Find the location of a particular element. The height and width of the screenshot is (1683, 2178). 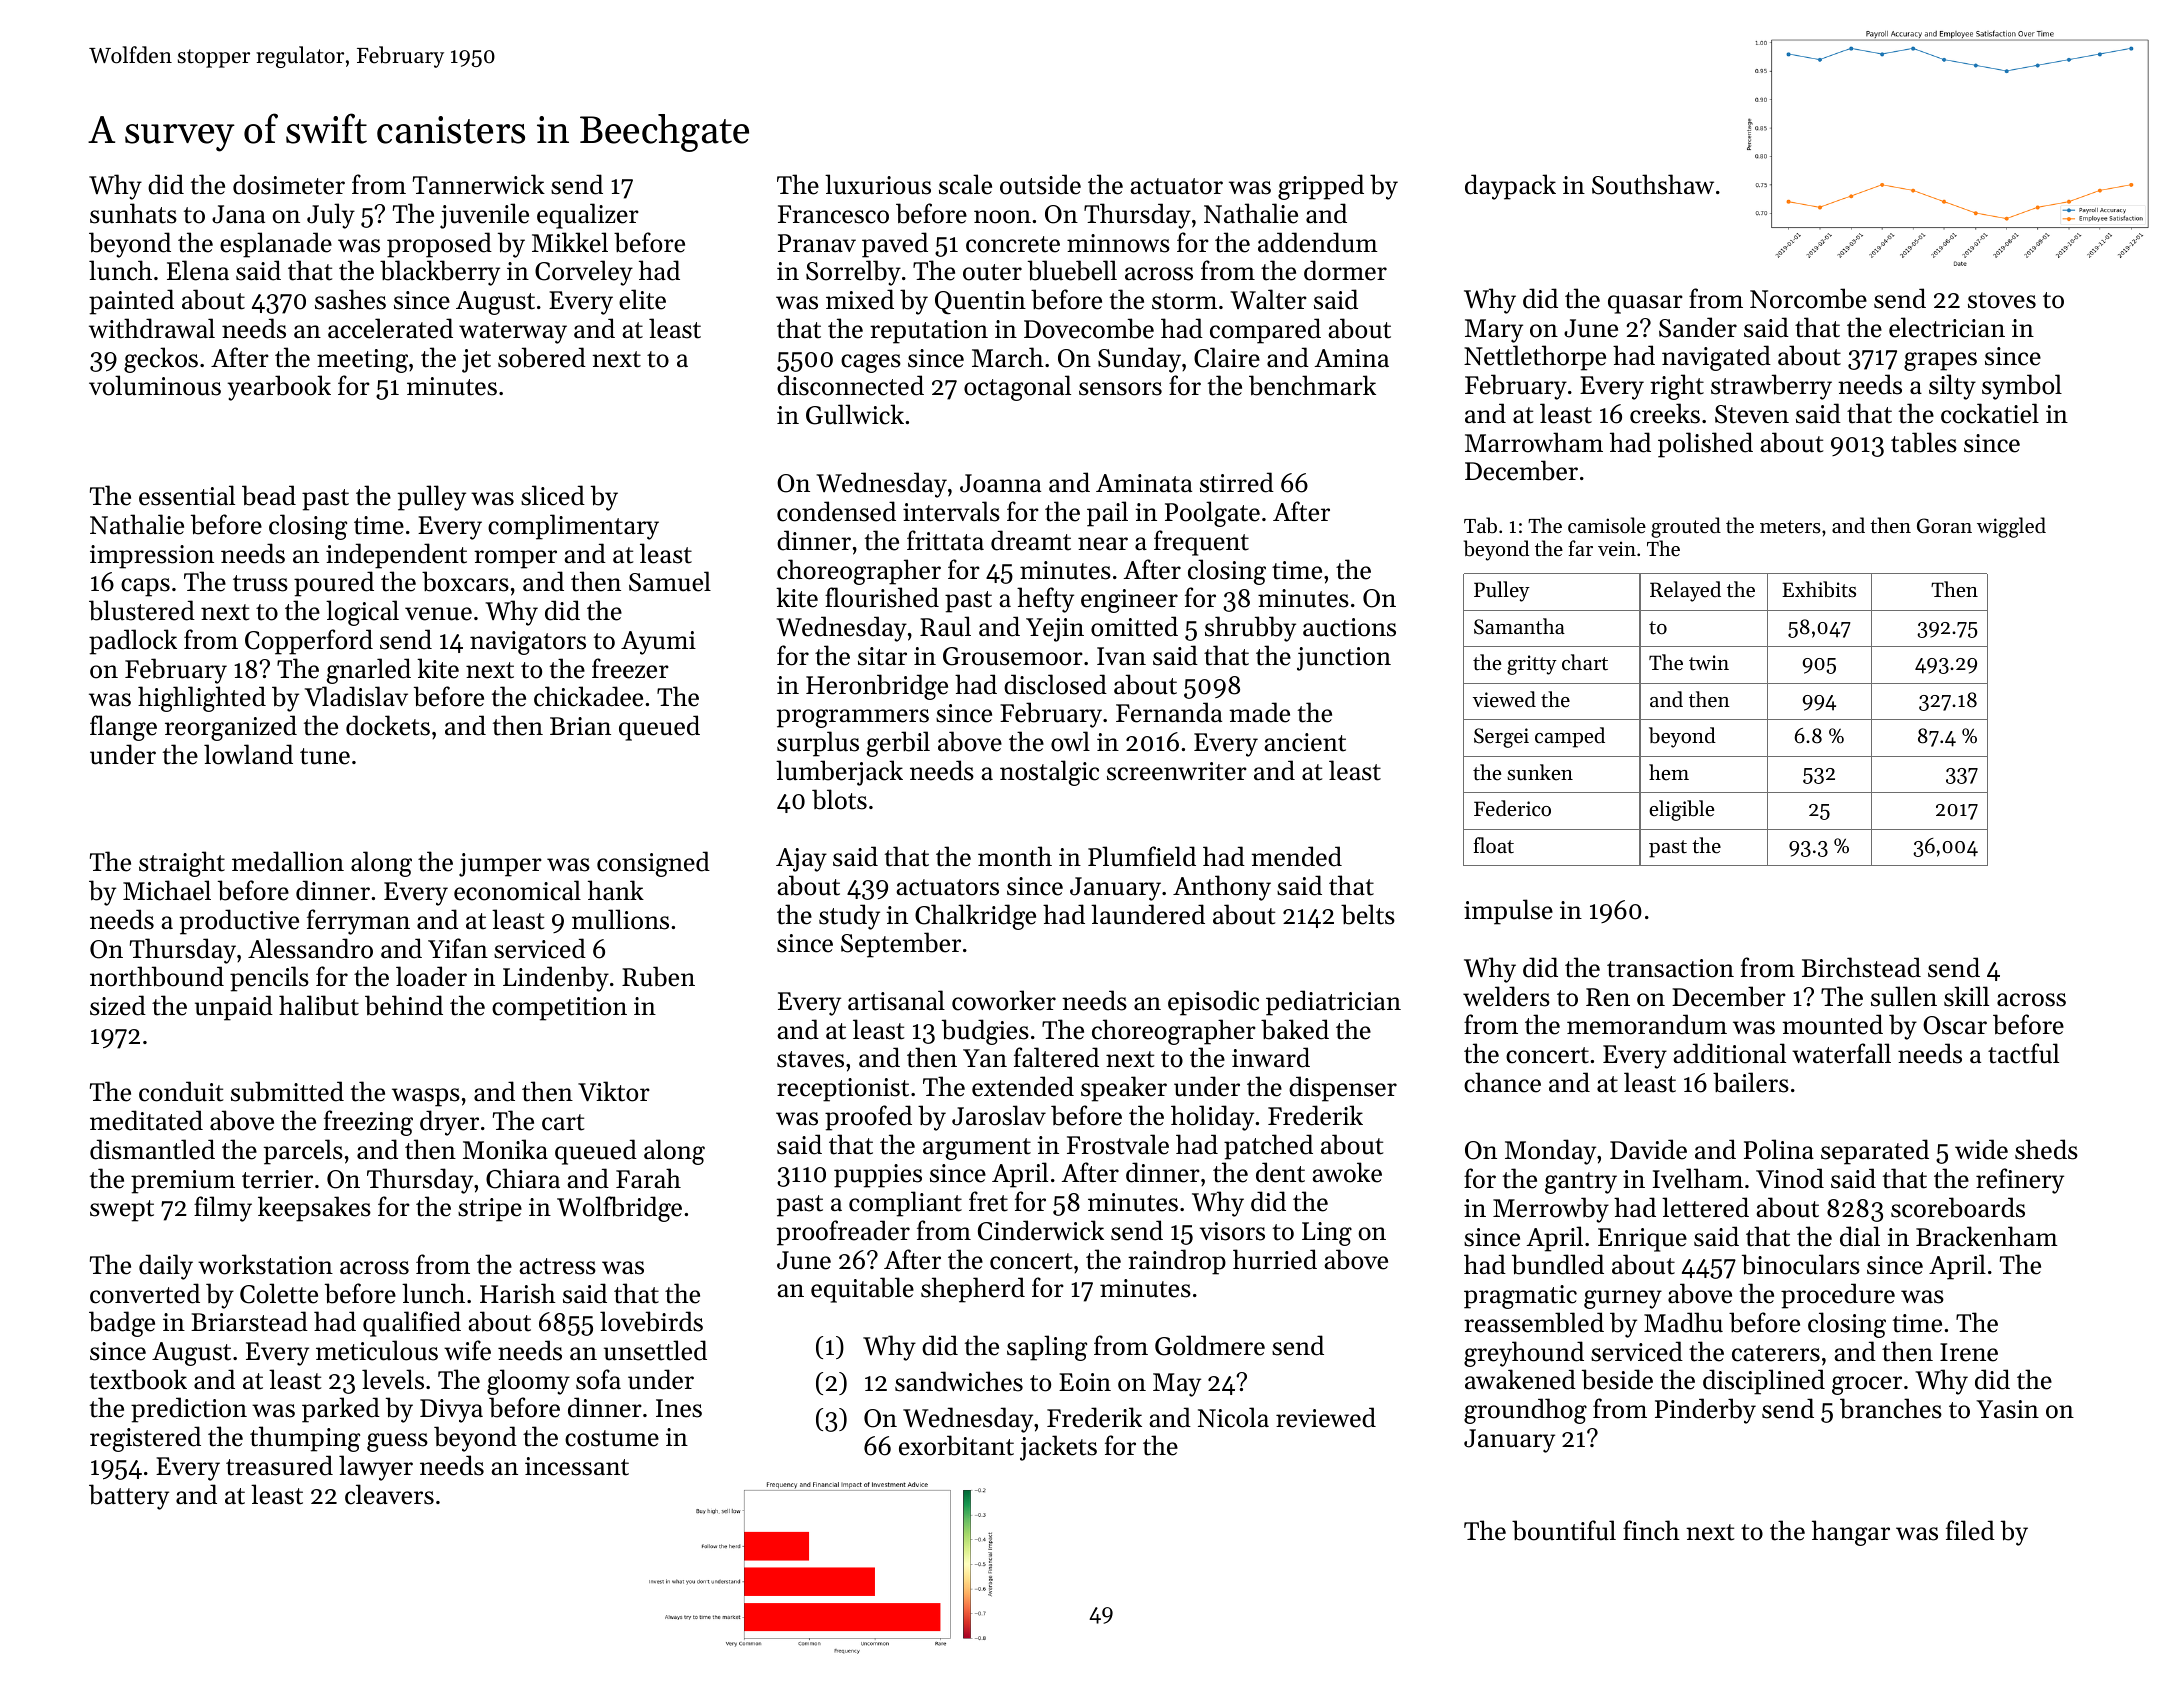

Chalkridge is located at coordinates (975, 917).
